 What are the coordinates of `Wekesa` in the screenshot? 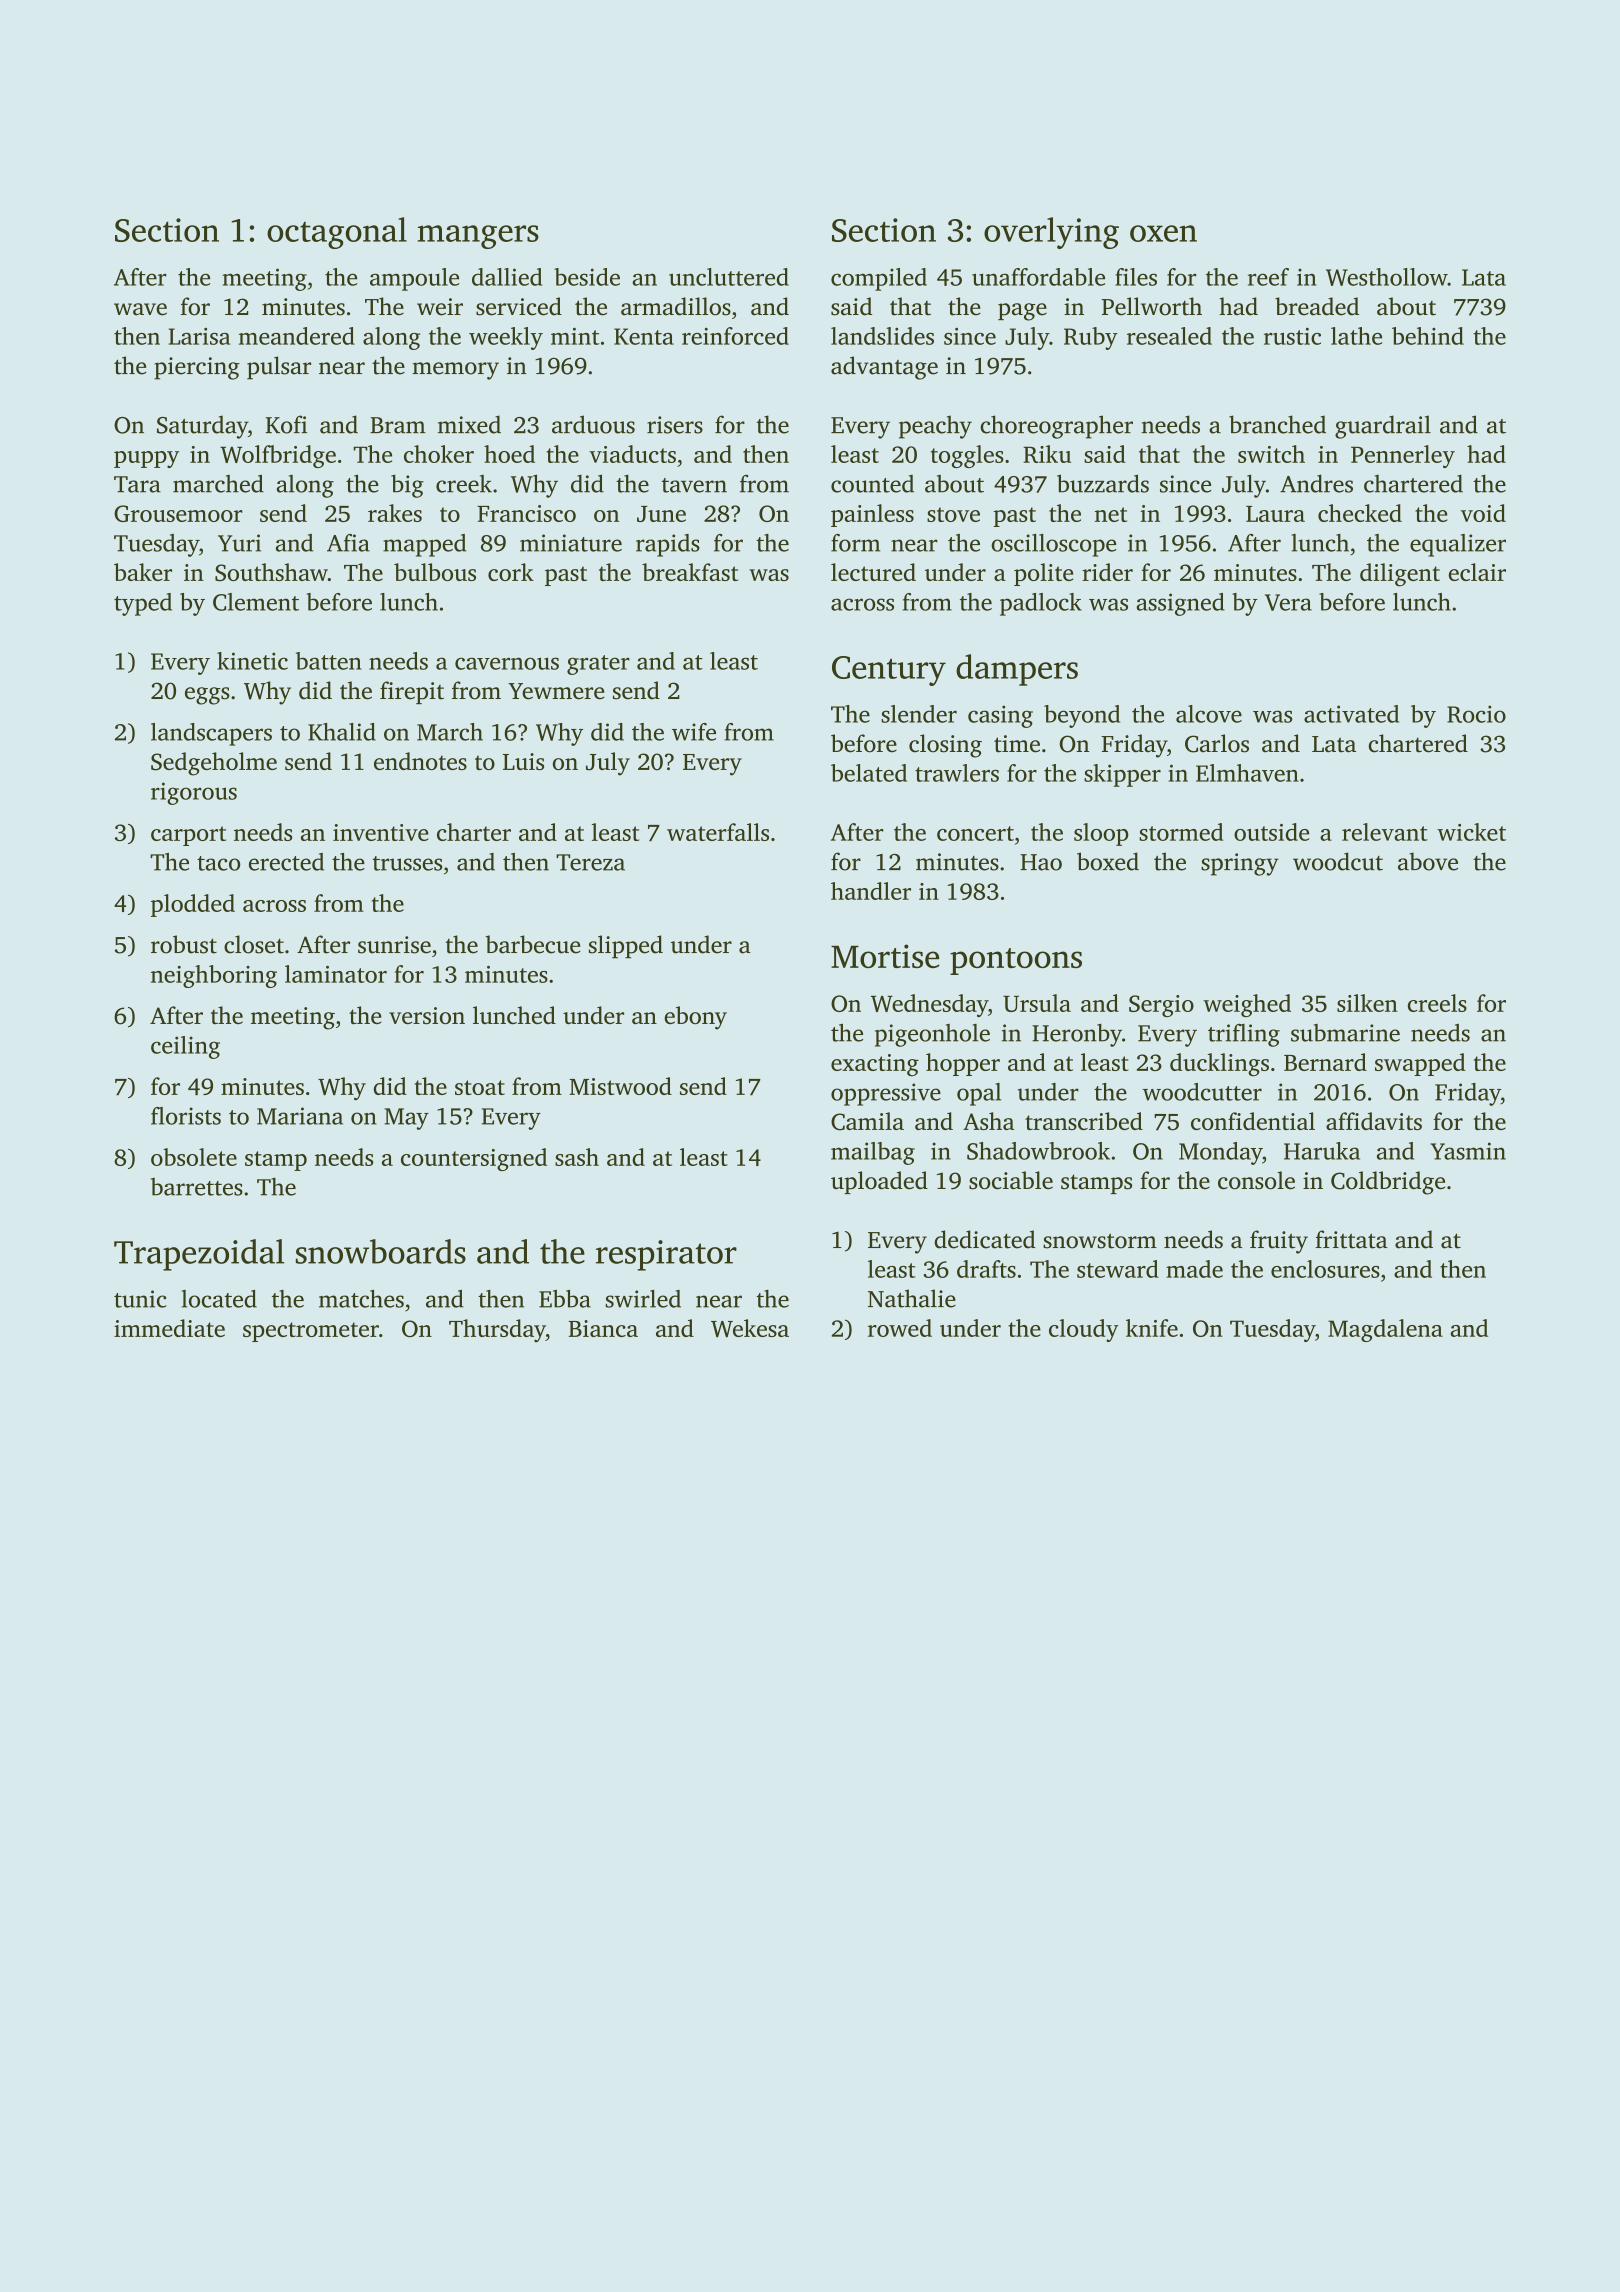 It's located at (750, 1328).
